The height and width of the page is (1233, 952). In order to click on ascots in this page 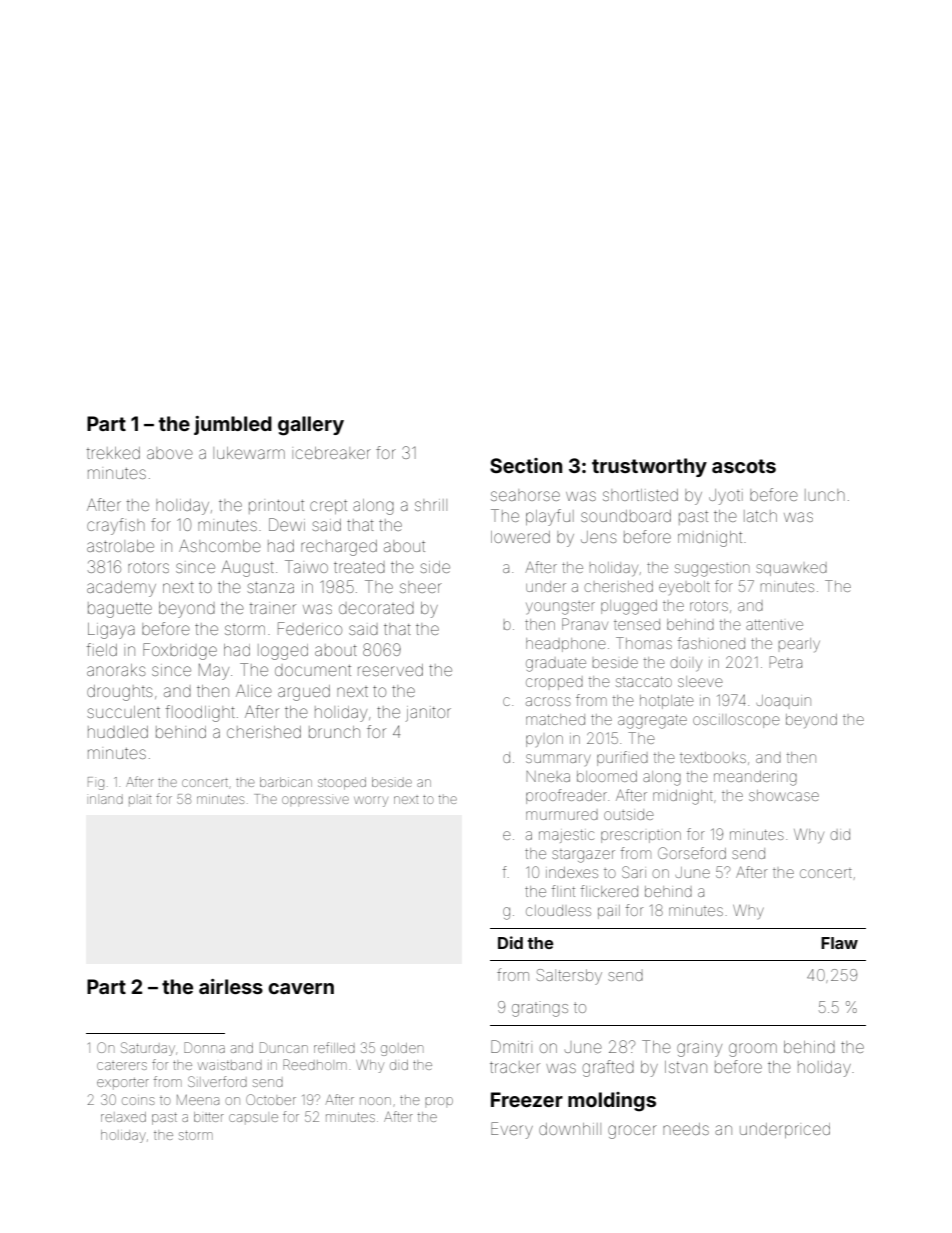, I will do `click(744, 466)`.
